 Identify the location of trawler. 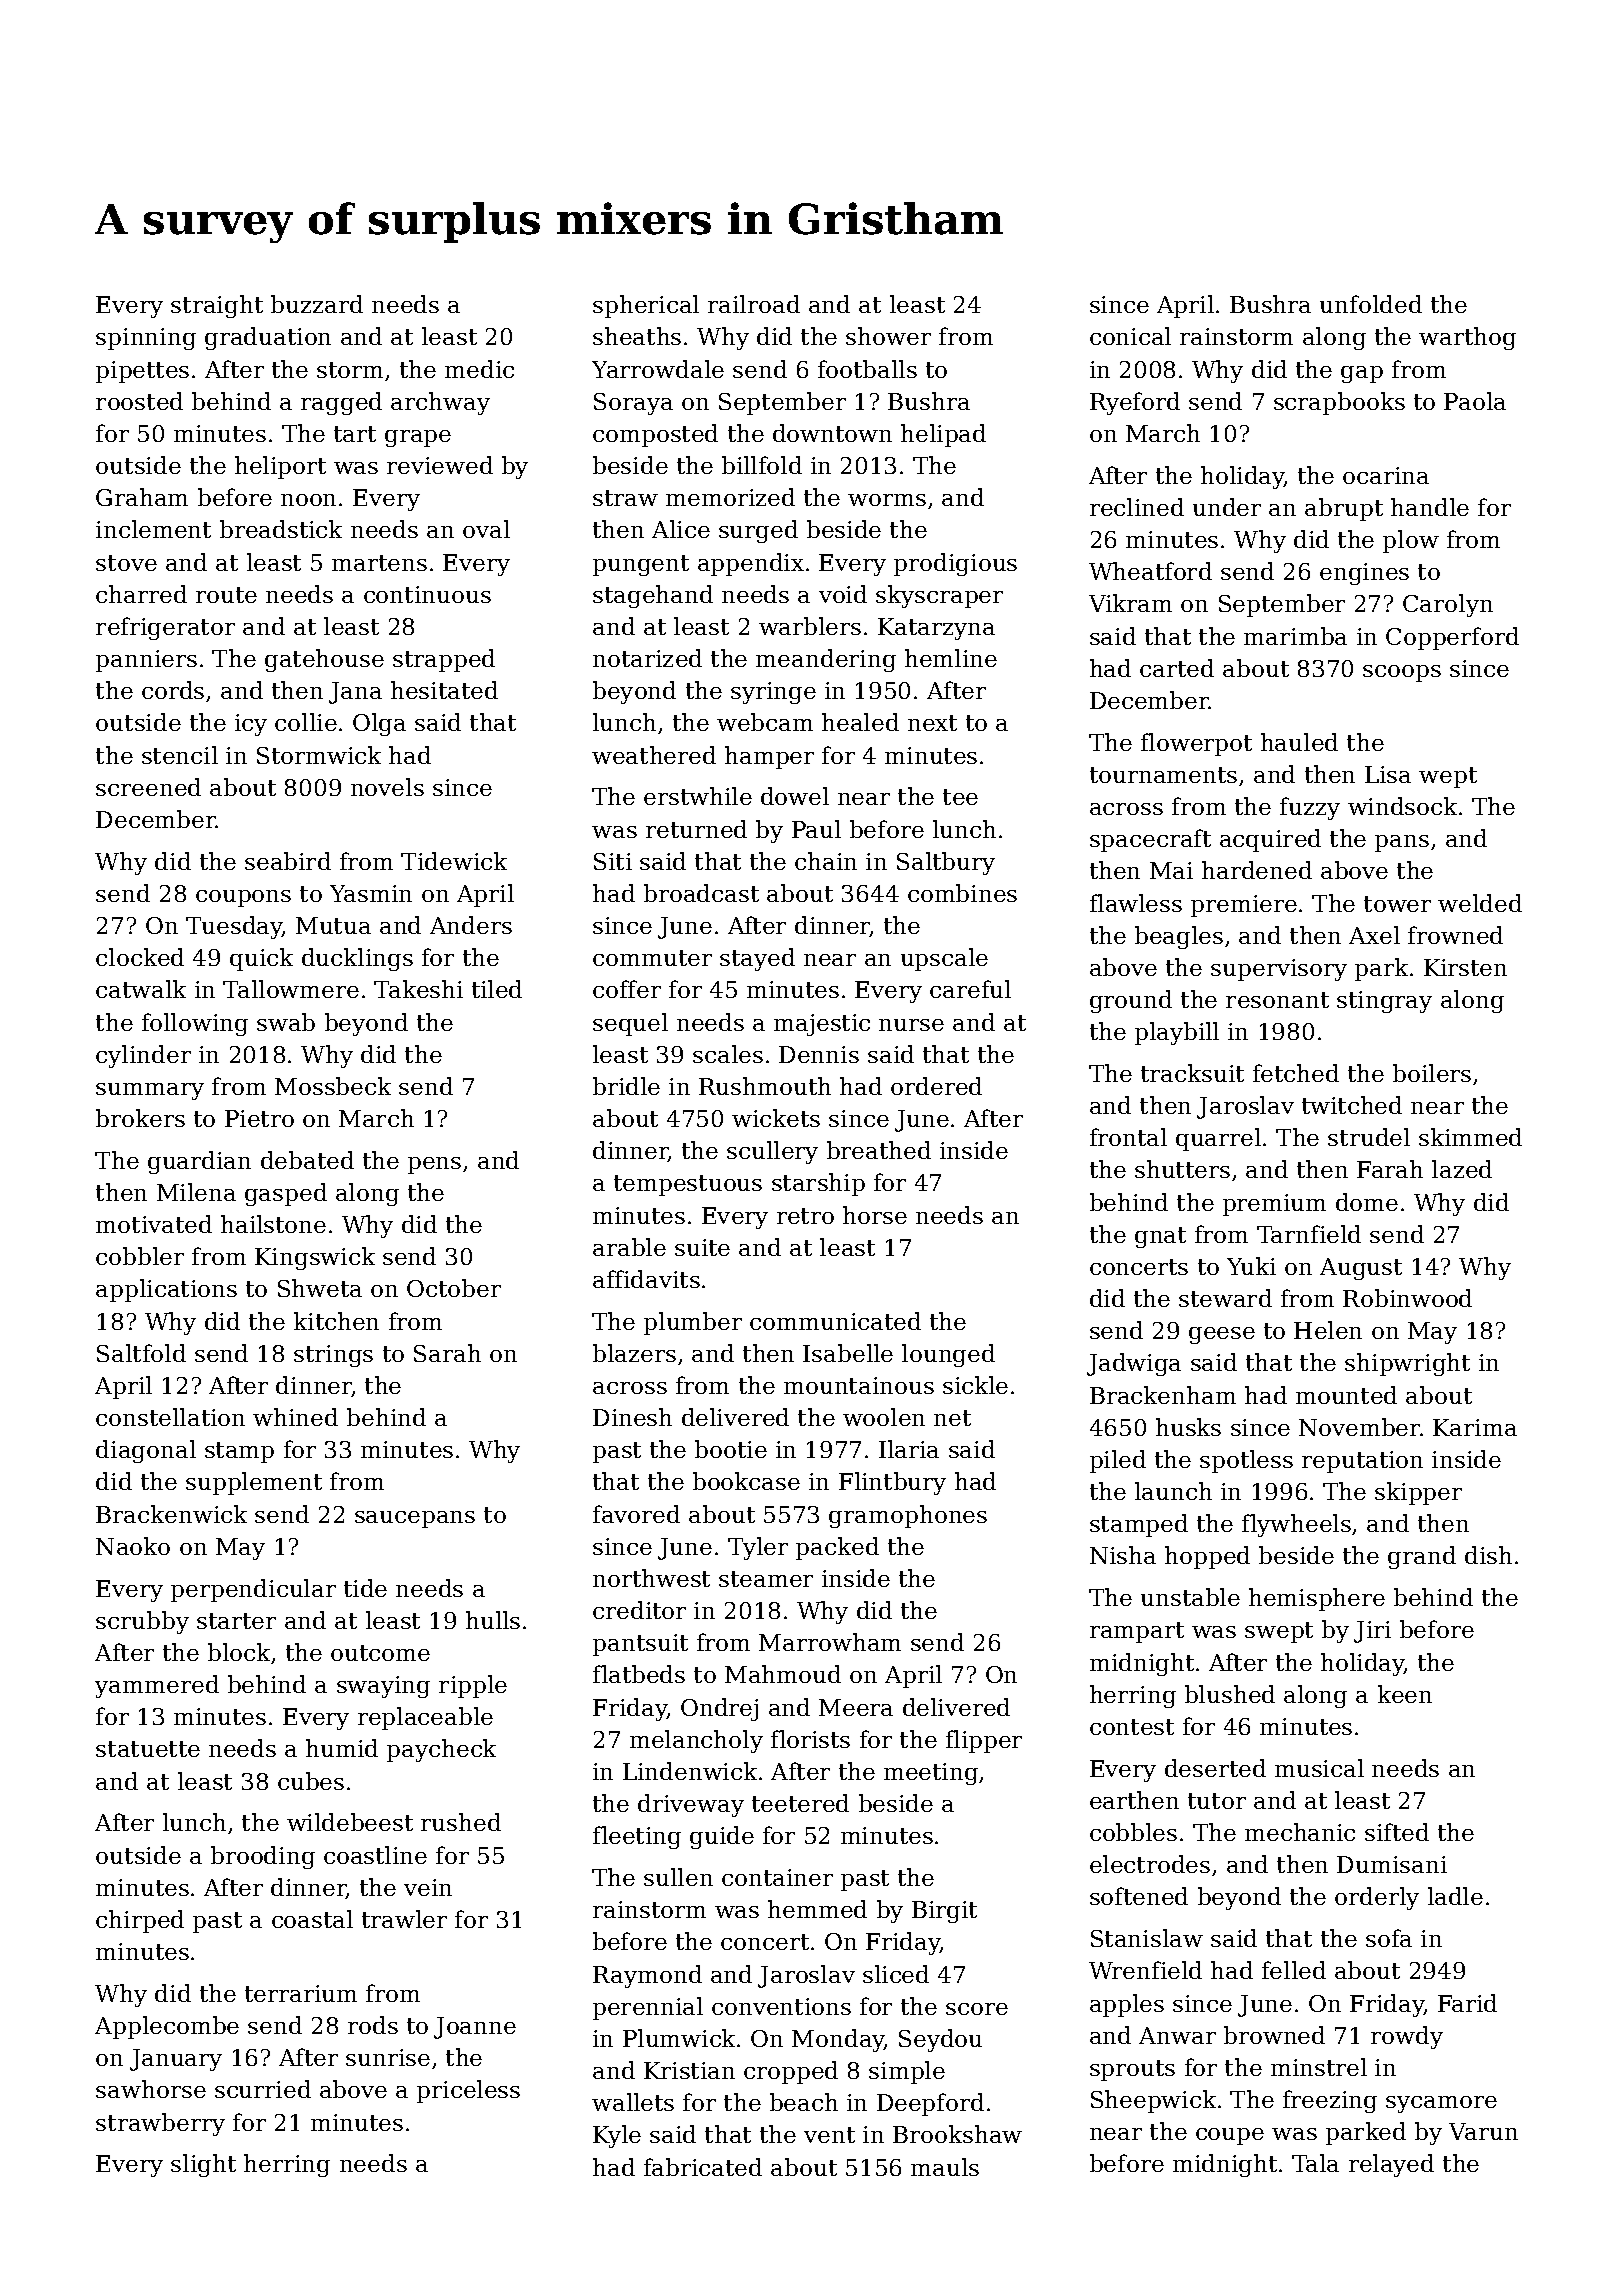
(404, 1919).
